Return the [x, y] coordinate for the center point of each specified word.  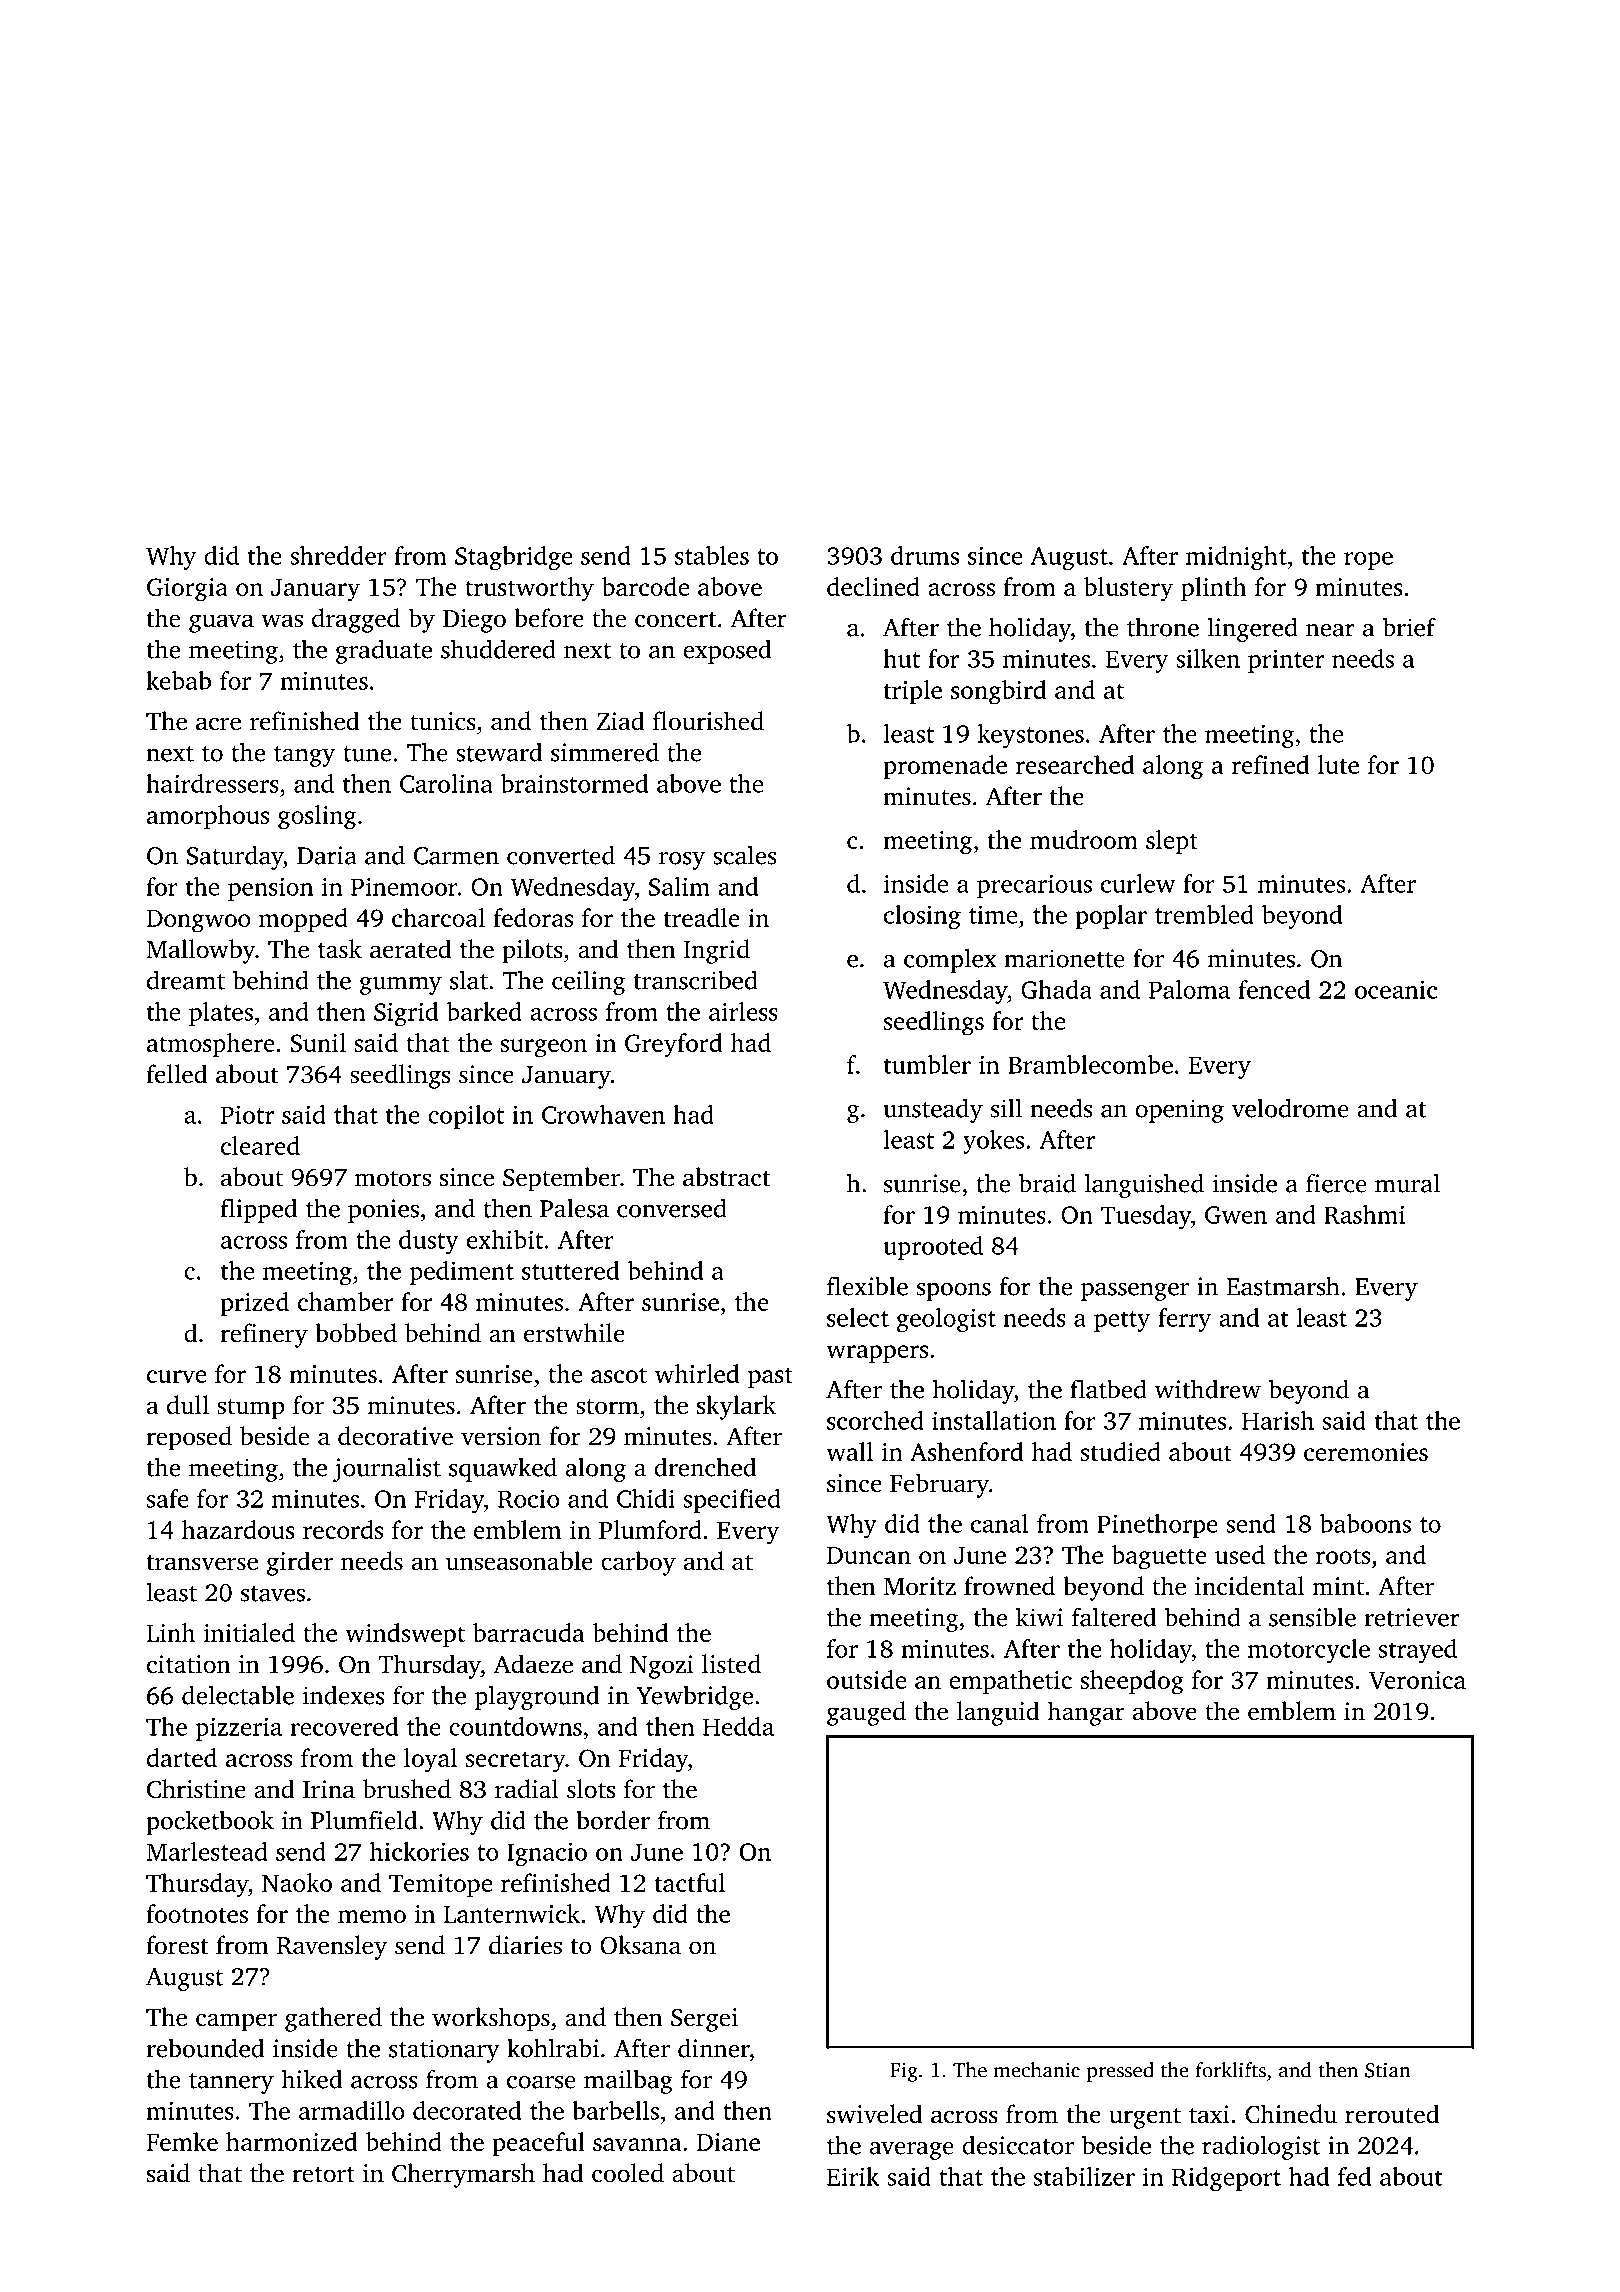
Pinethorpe [1157, 1526]
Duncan [869, 1555]
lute [1338, 764]
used [1240, 1554]
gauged [866, 1713]
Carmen [456, 856]
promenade [945, 767]
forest [177, 1945]
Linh [170, 1632]
